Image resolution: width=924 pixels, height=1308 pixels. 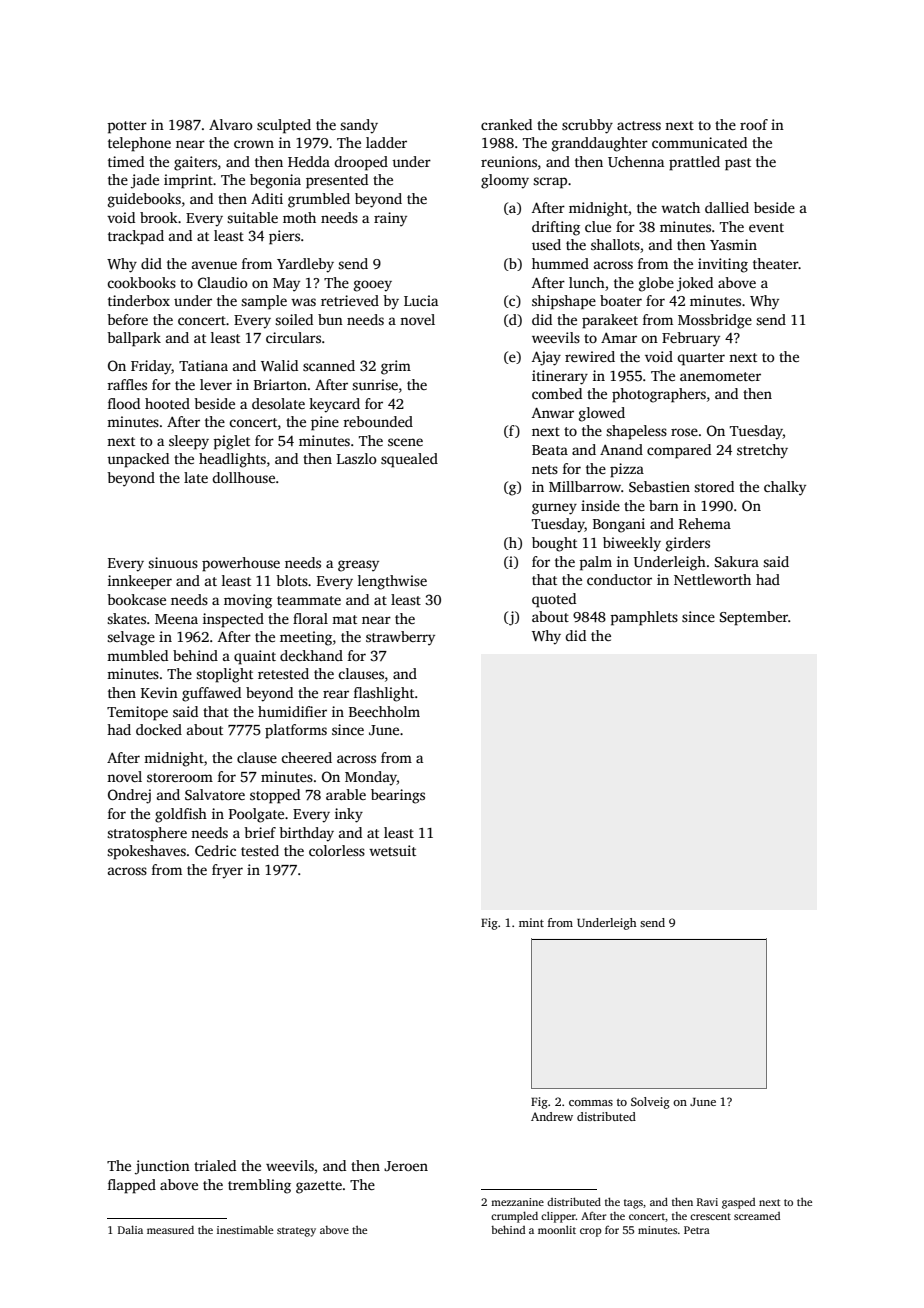 I want to click on colorless, so click(x=337, y=850).
